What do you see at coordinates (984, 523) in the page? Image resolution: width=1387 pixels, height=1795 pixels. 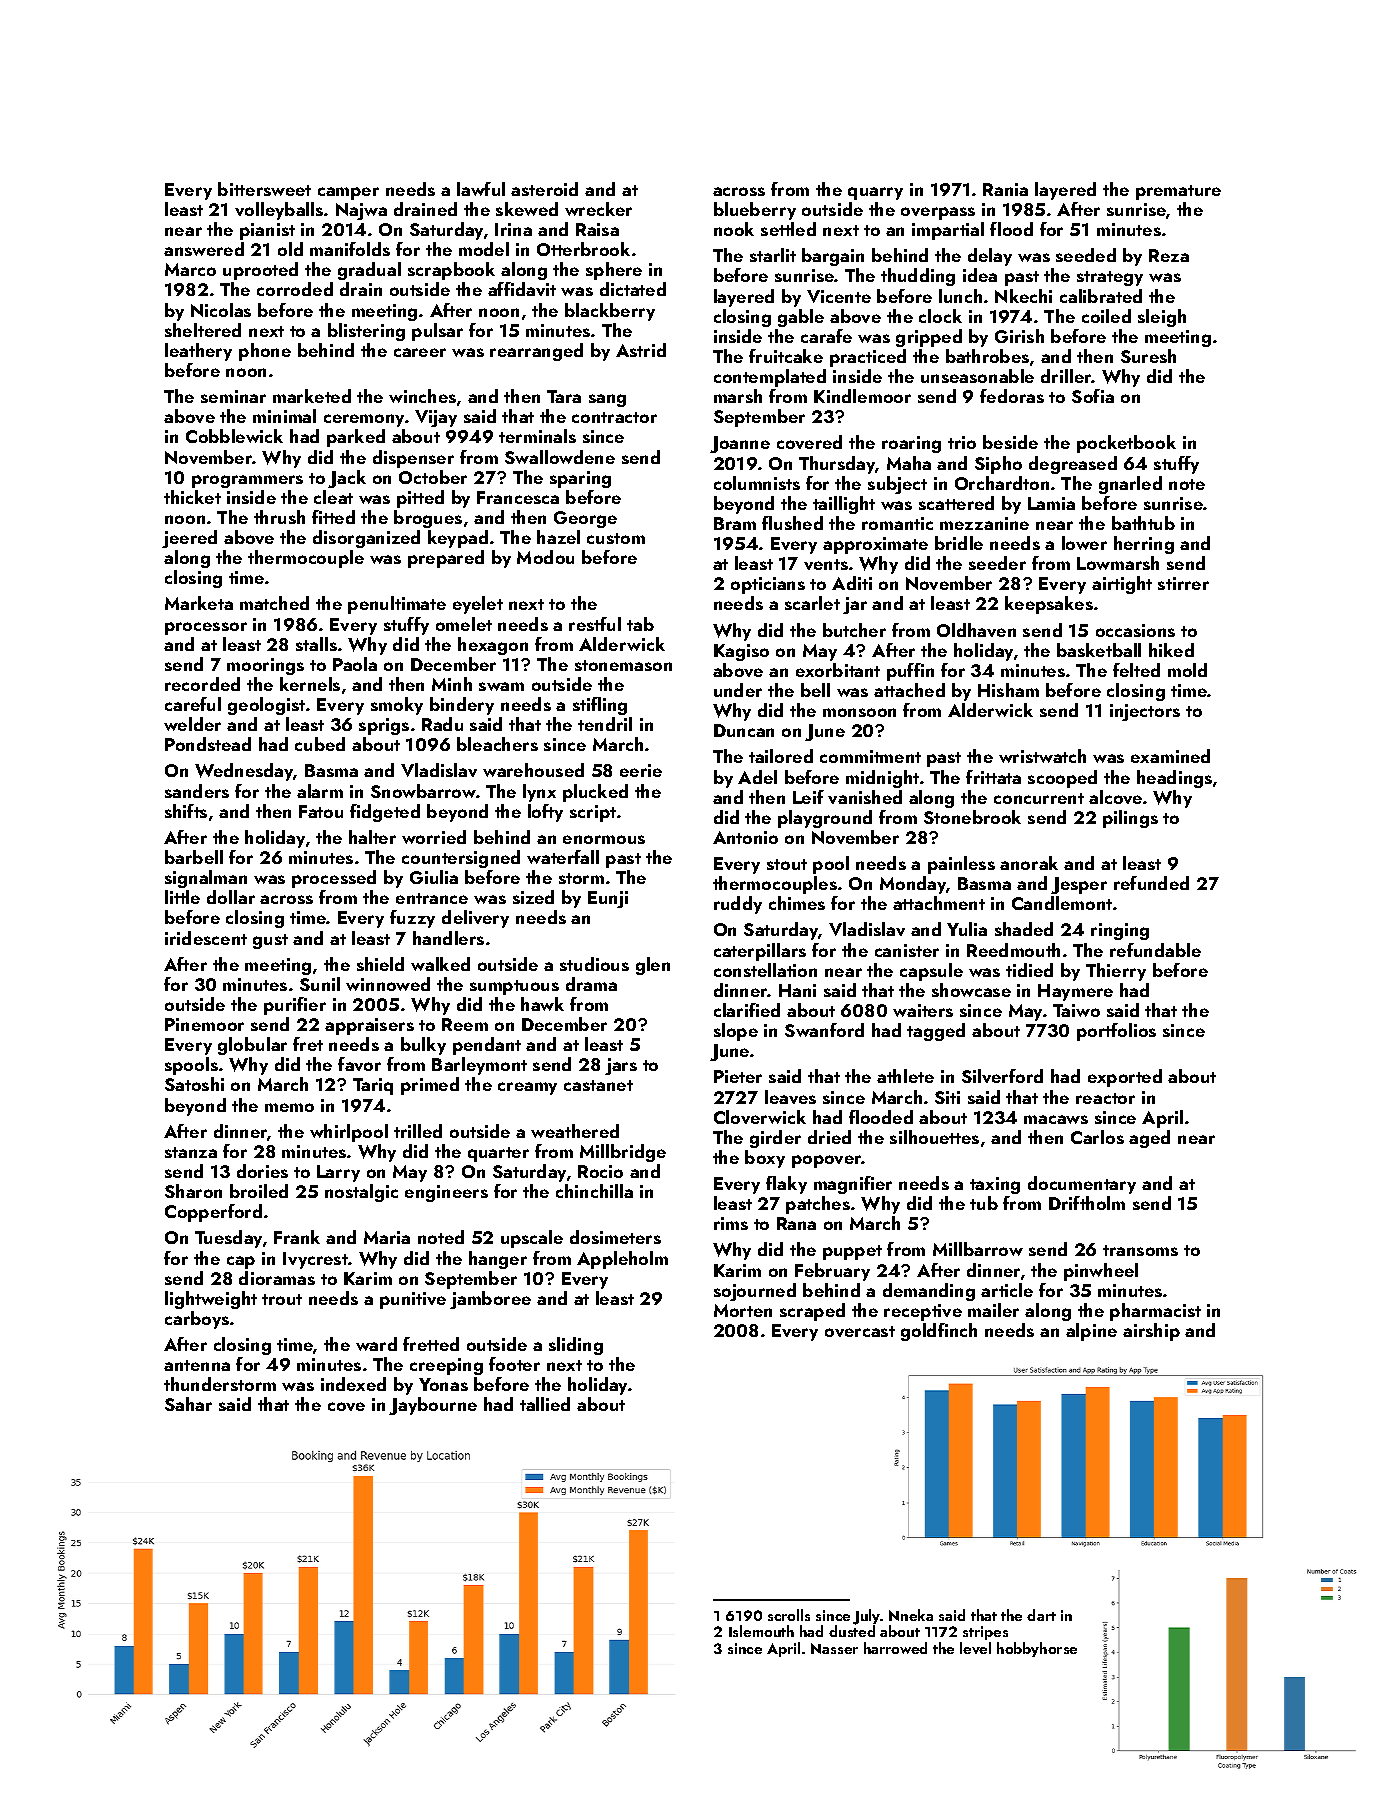 I see `mezzanine` at bounding box center [984, 523].
